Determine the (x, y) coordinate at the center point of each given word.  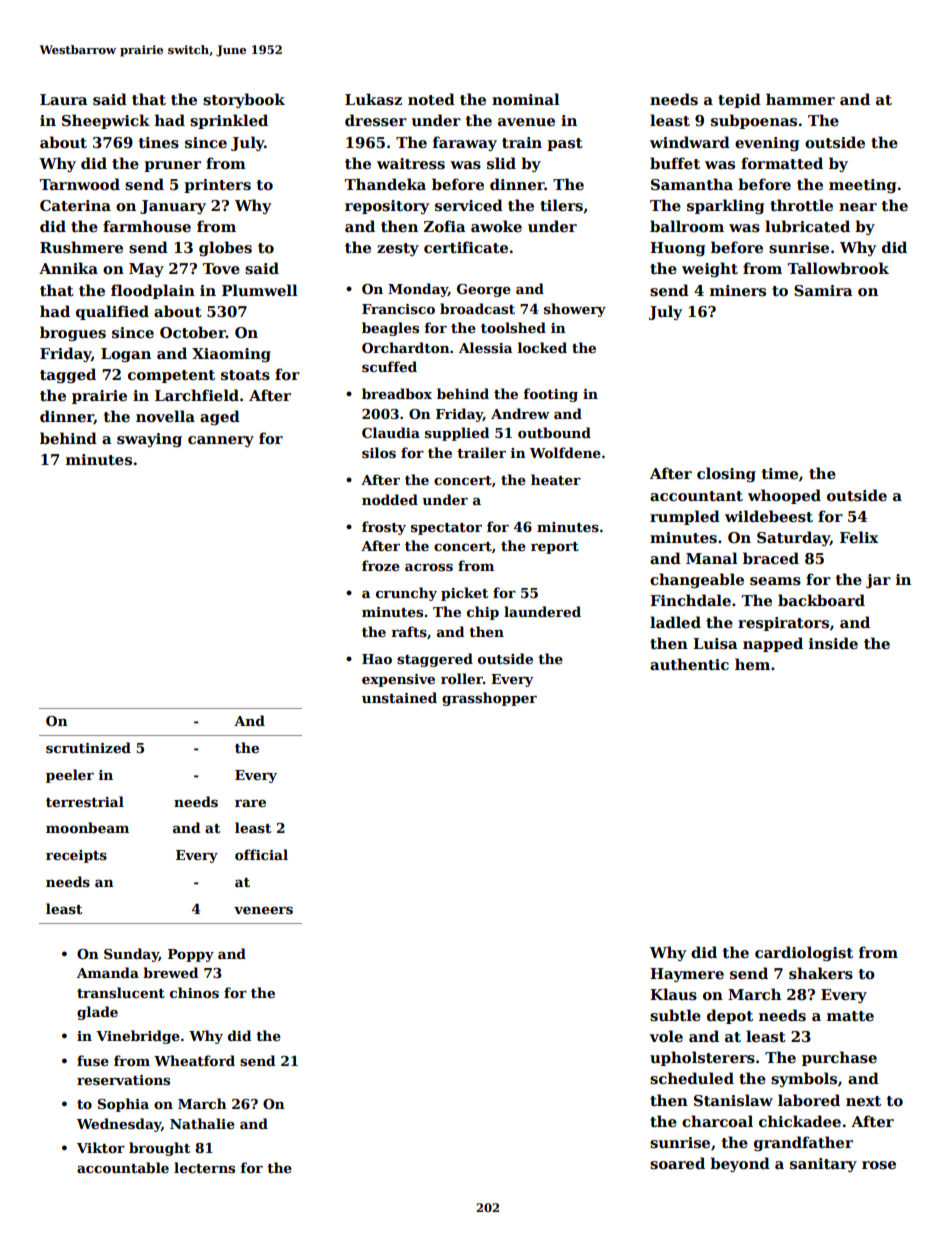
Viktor (101, 1147)
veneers (263, 910)
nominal (526, 99)
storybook (244, 100)
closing (726, 474)
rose (879, 1165)
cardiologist (804, 953)
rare (250, 803)
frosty (384, 528)
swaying (149, 440)
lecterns (204, 1167)
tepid (739, 100)
